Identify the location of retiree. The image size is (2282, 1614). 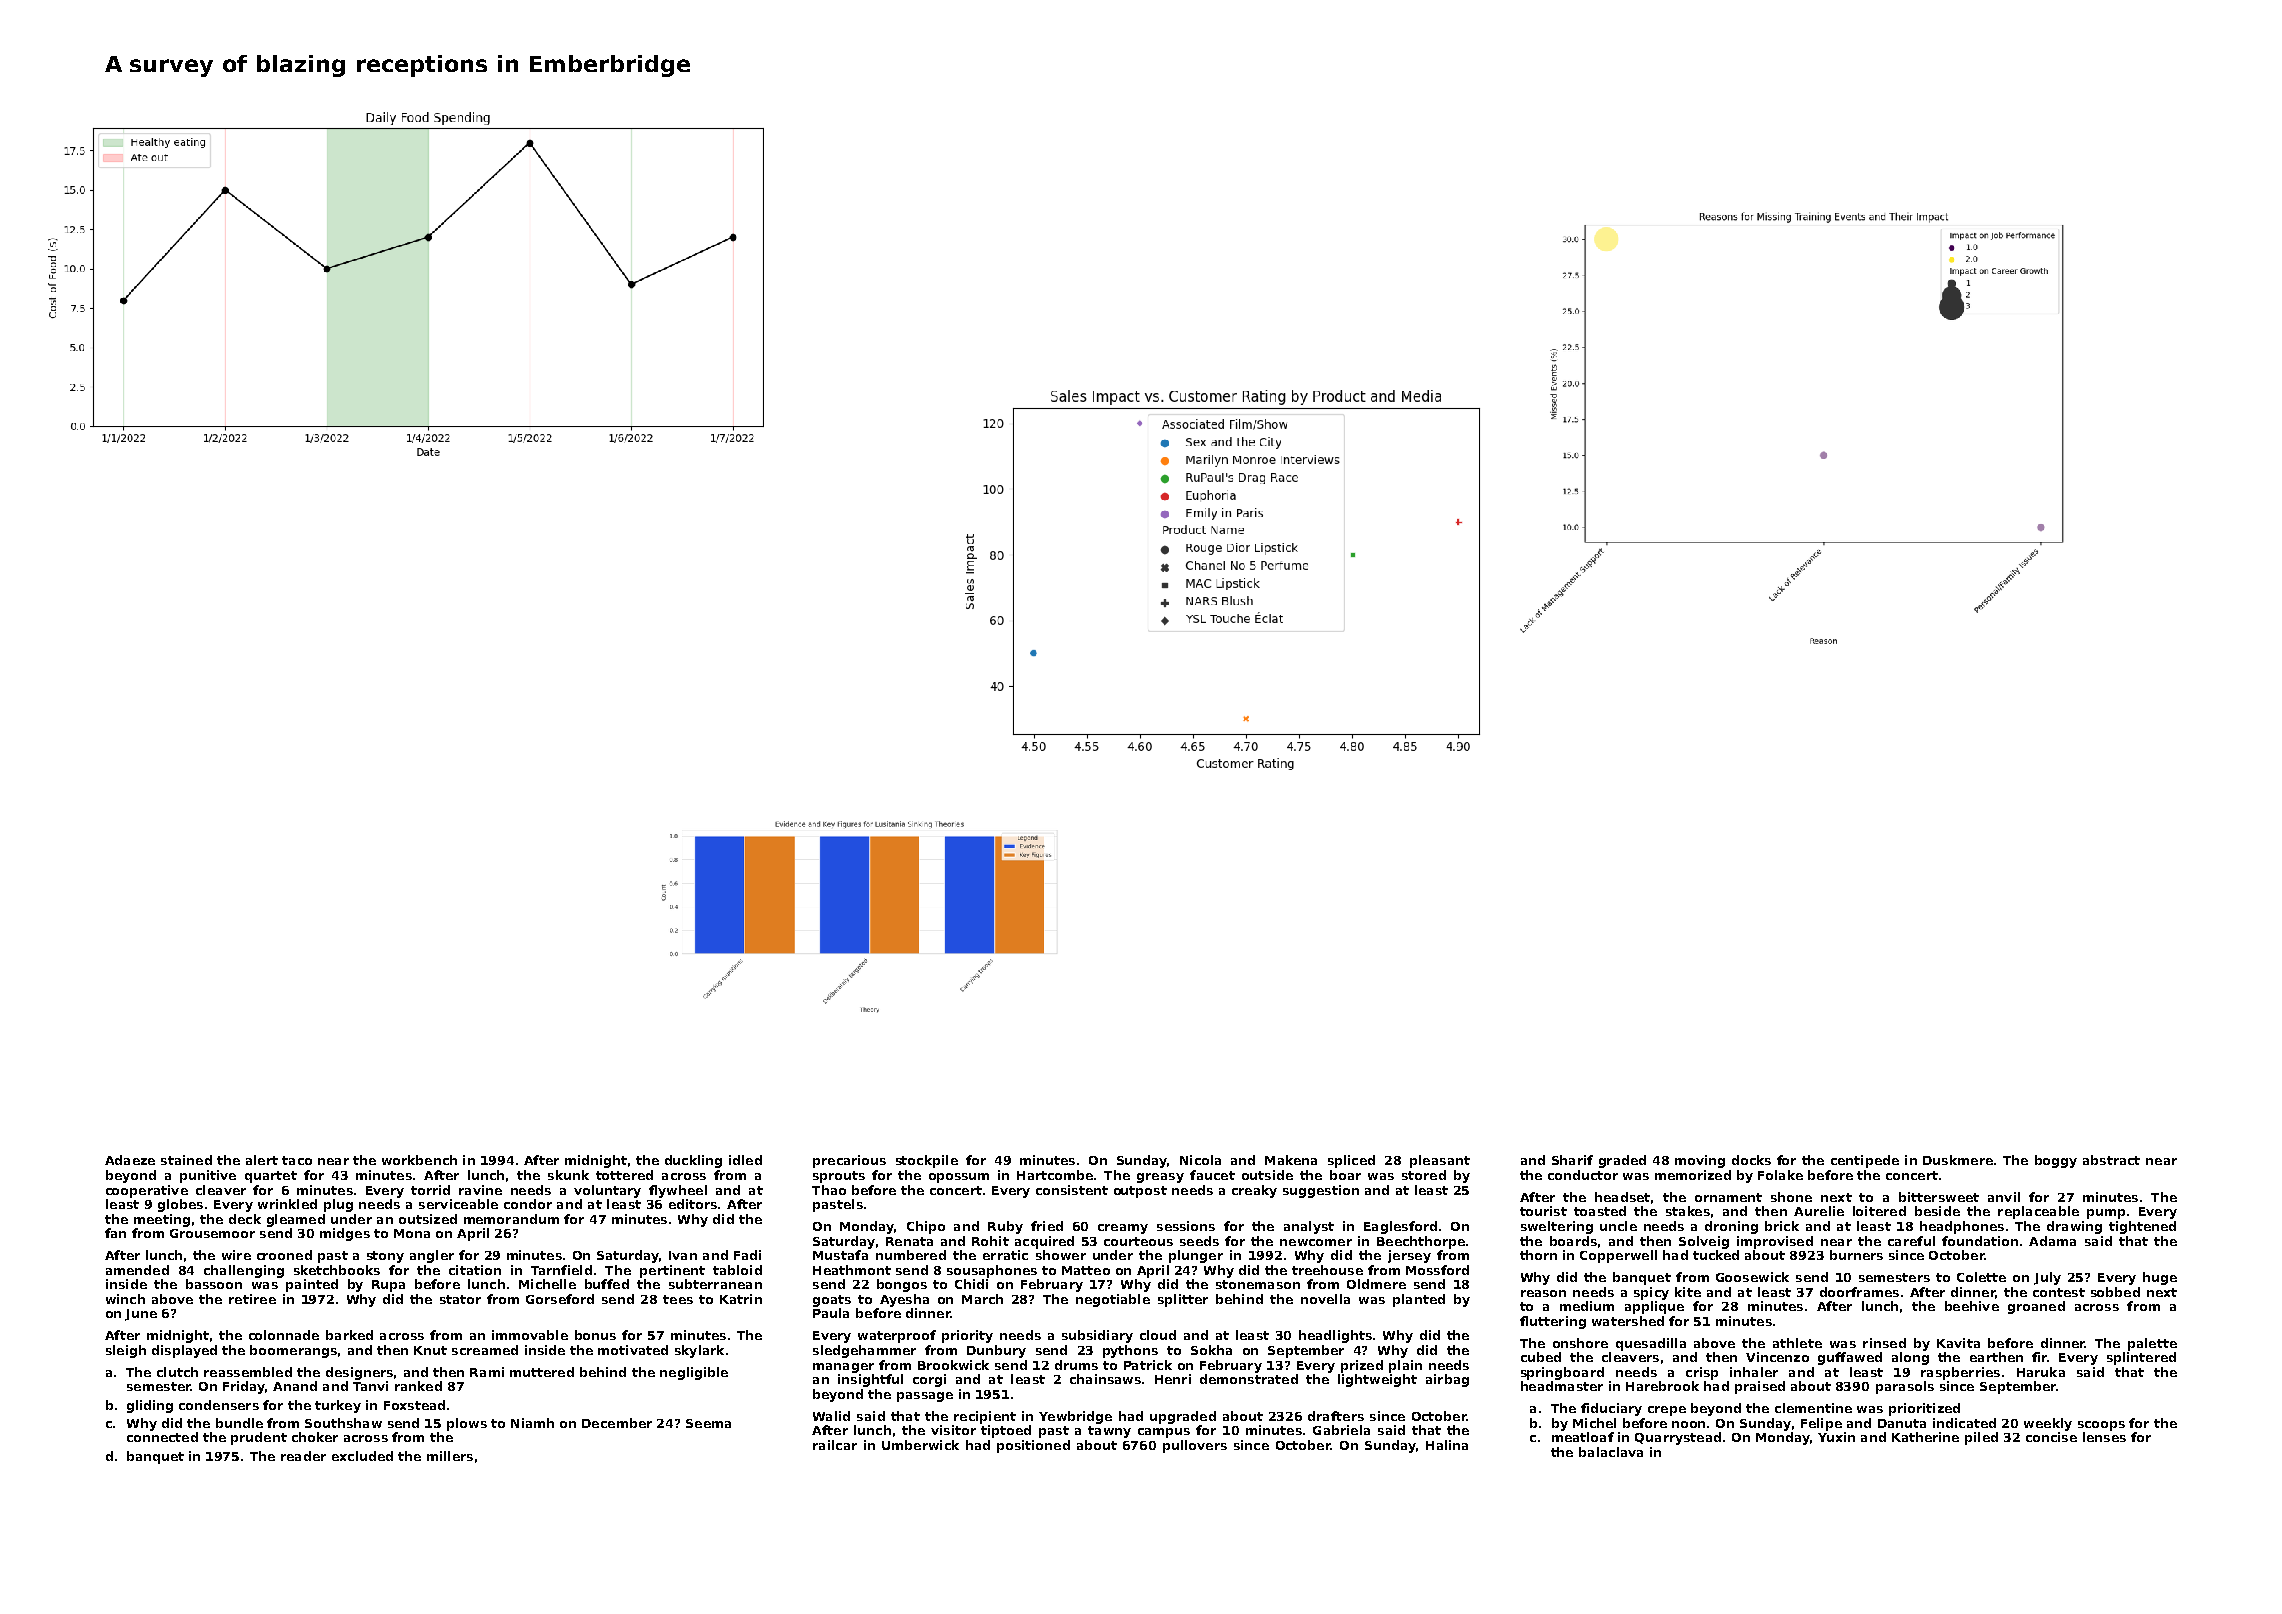
(252, 1299).
